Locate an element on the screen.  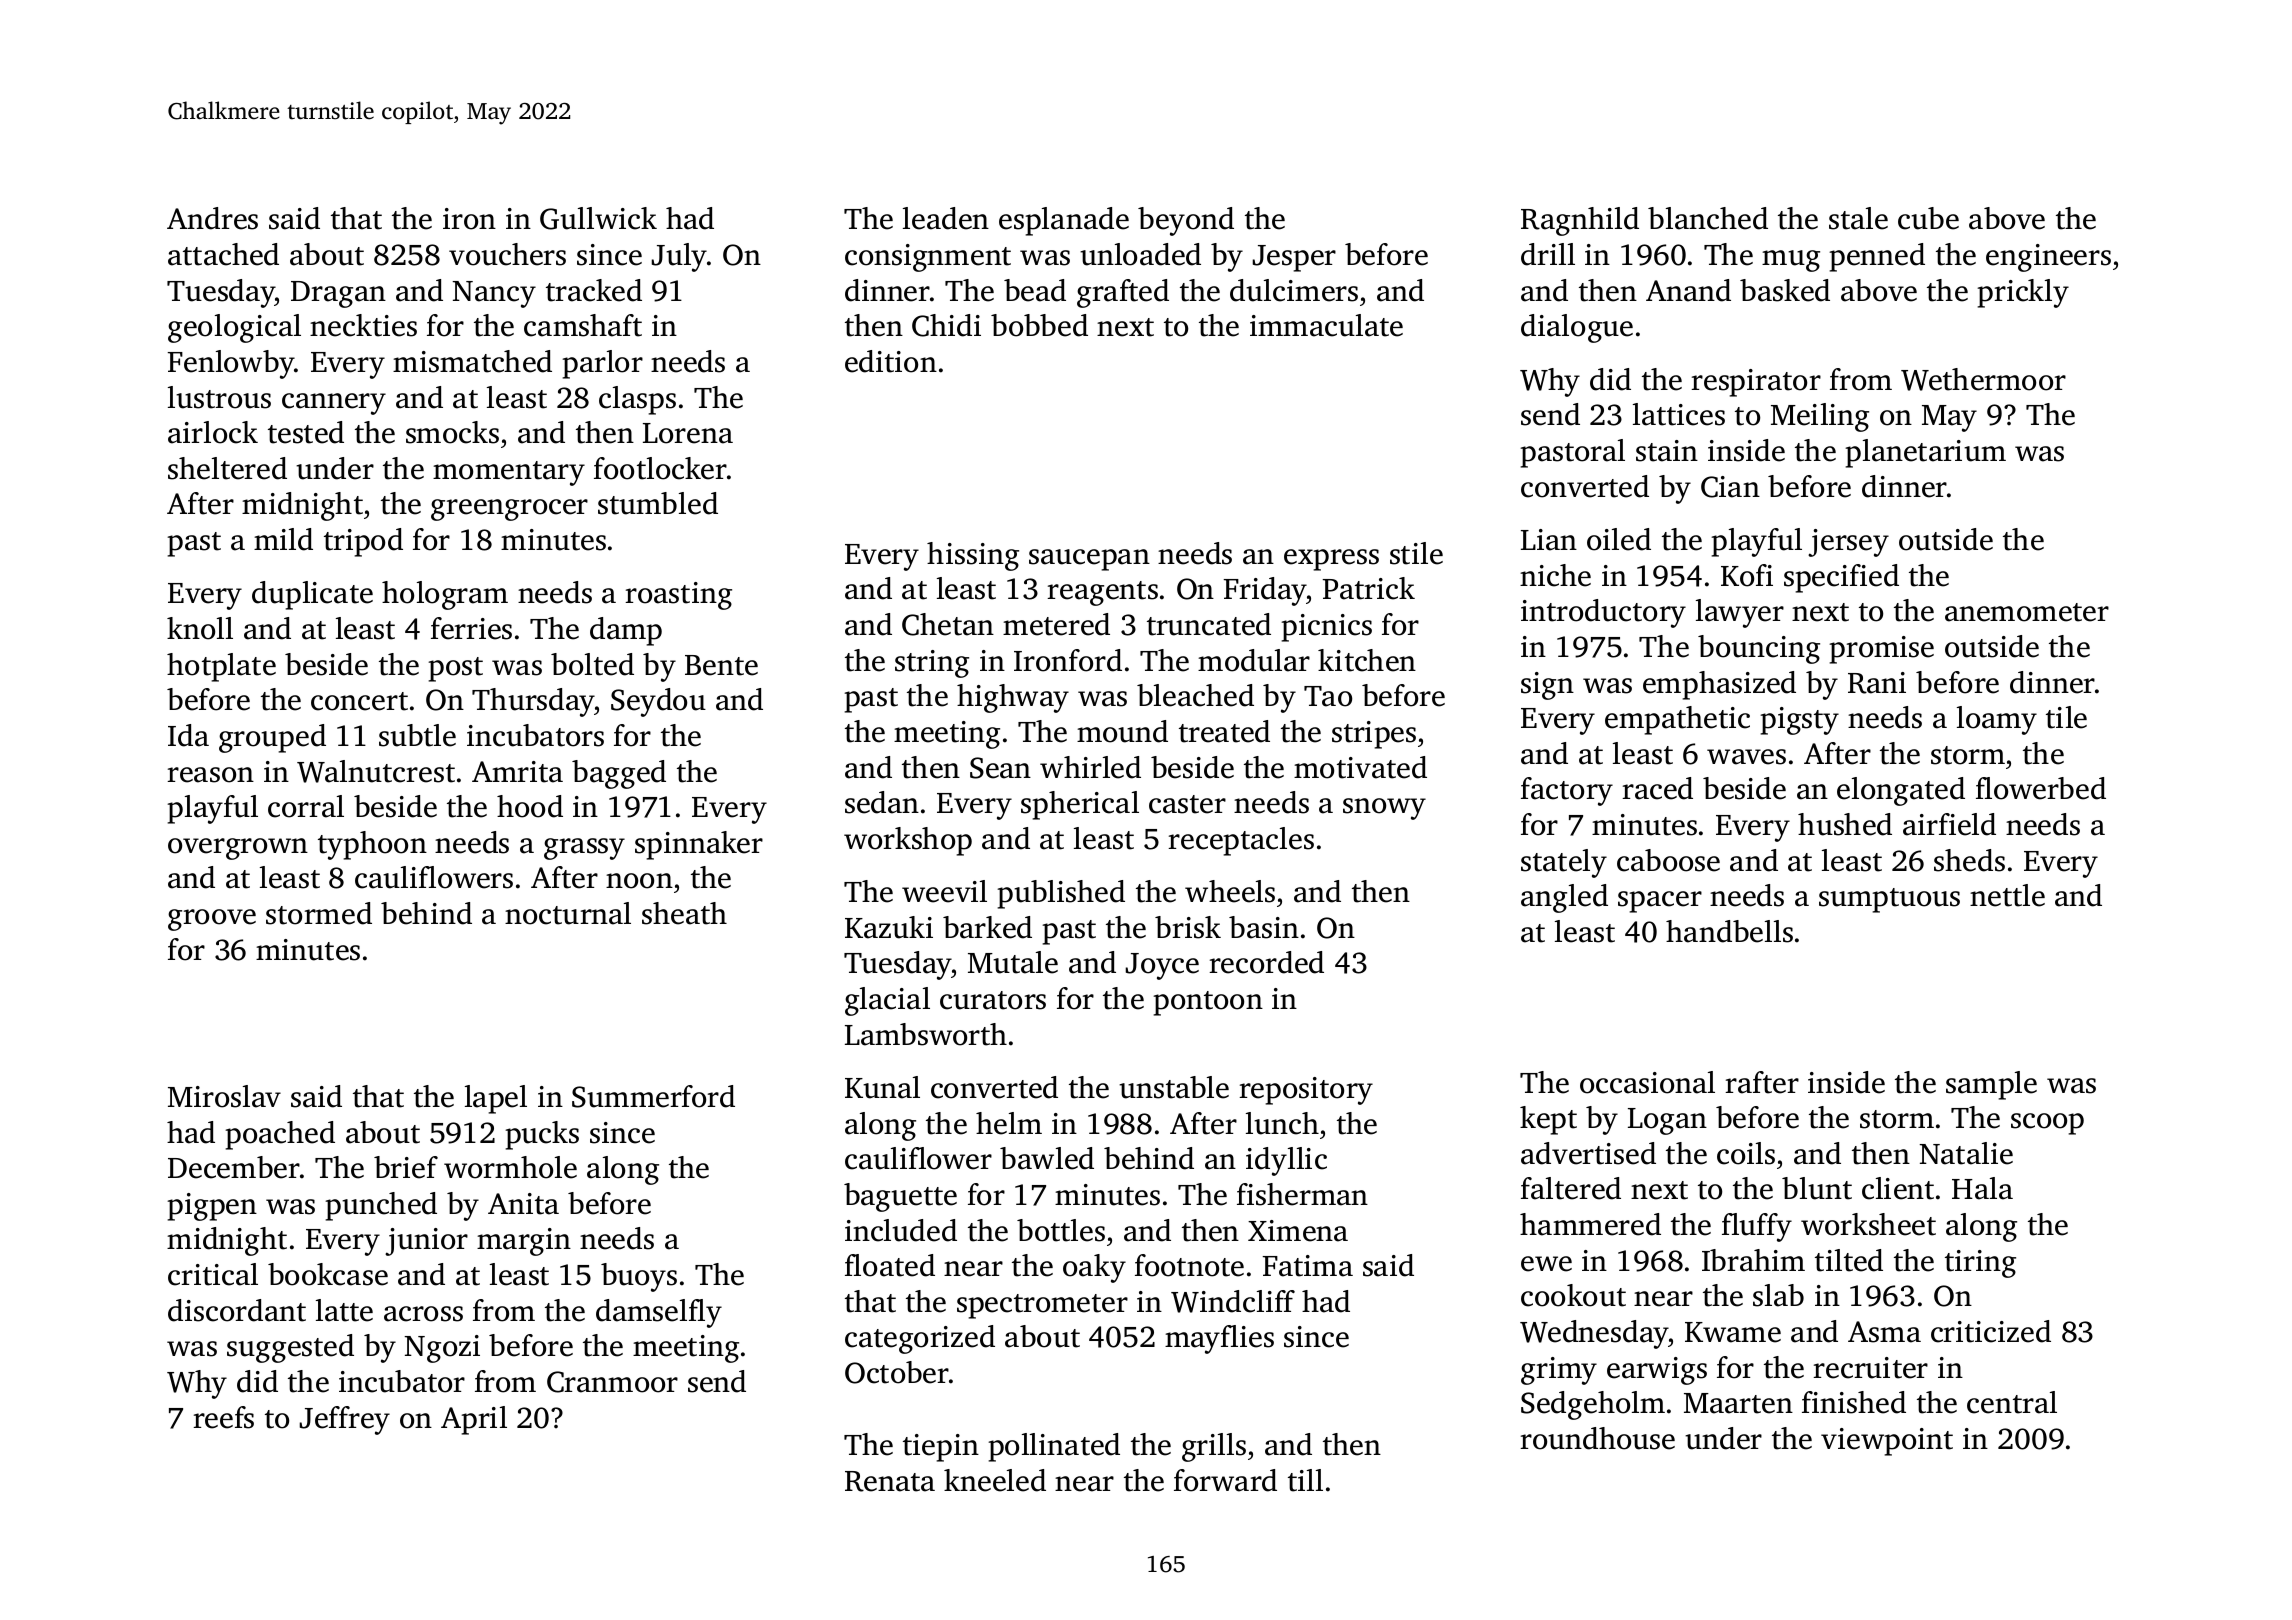
unstable is located at coordinates (1174, 1087).
